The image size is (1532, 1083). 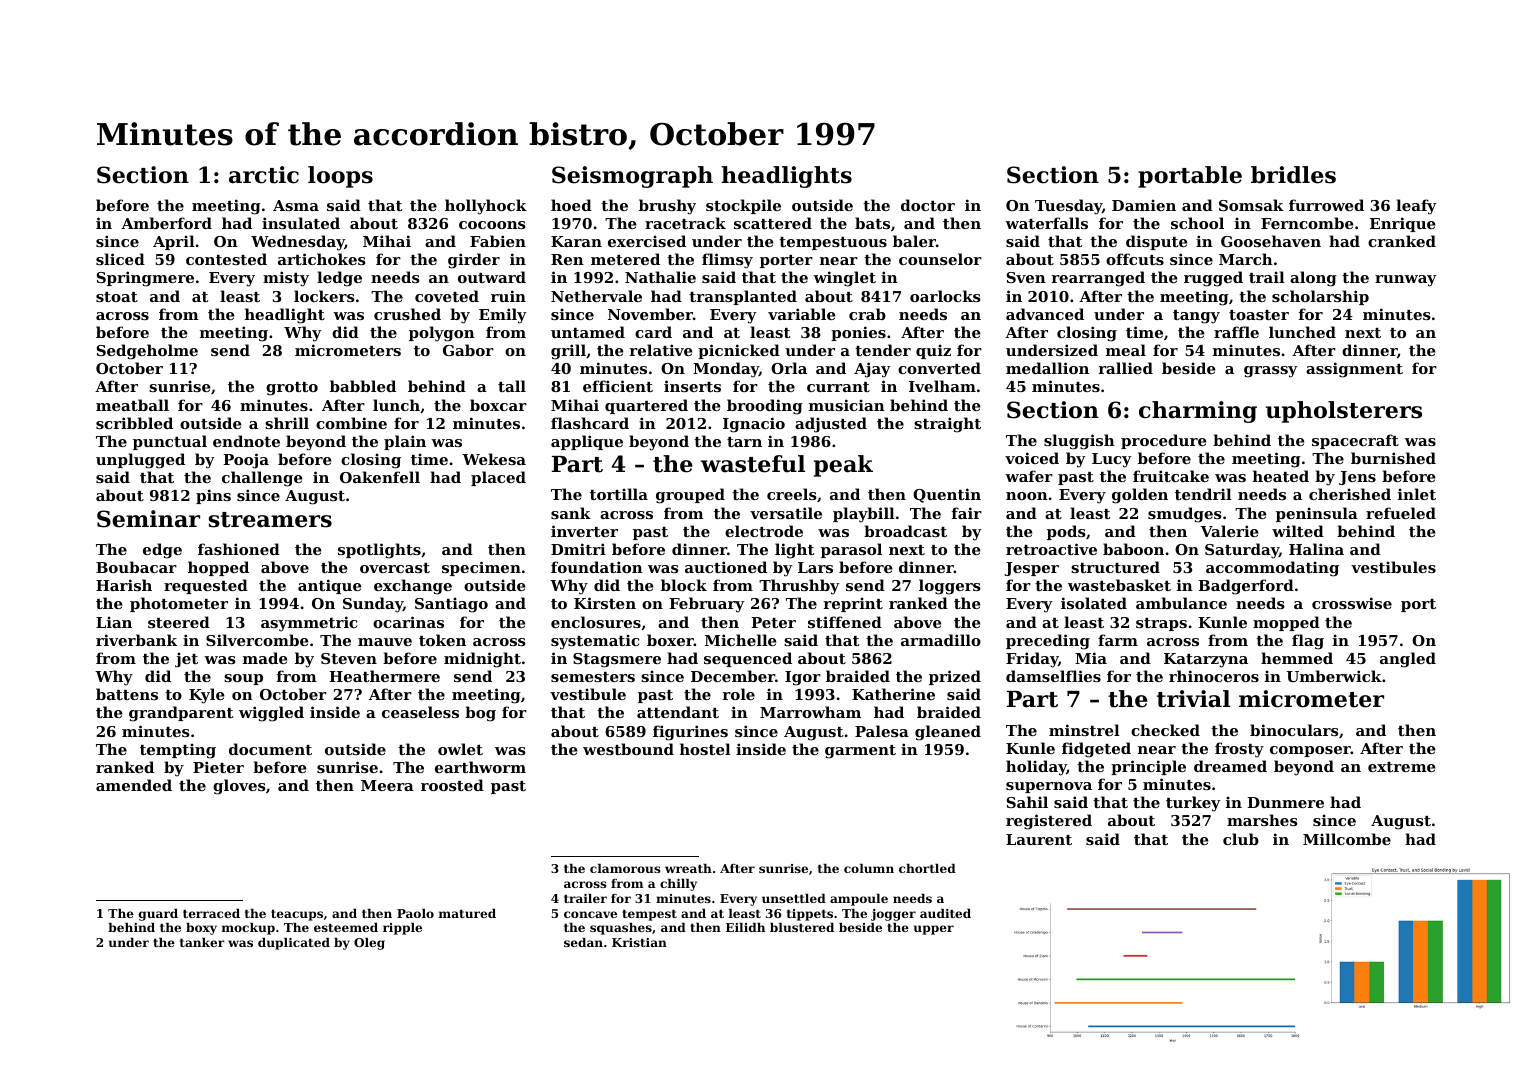 I want to click on burnished, so click(x=1393, y=458).
